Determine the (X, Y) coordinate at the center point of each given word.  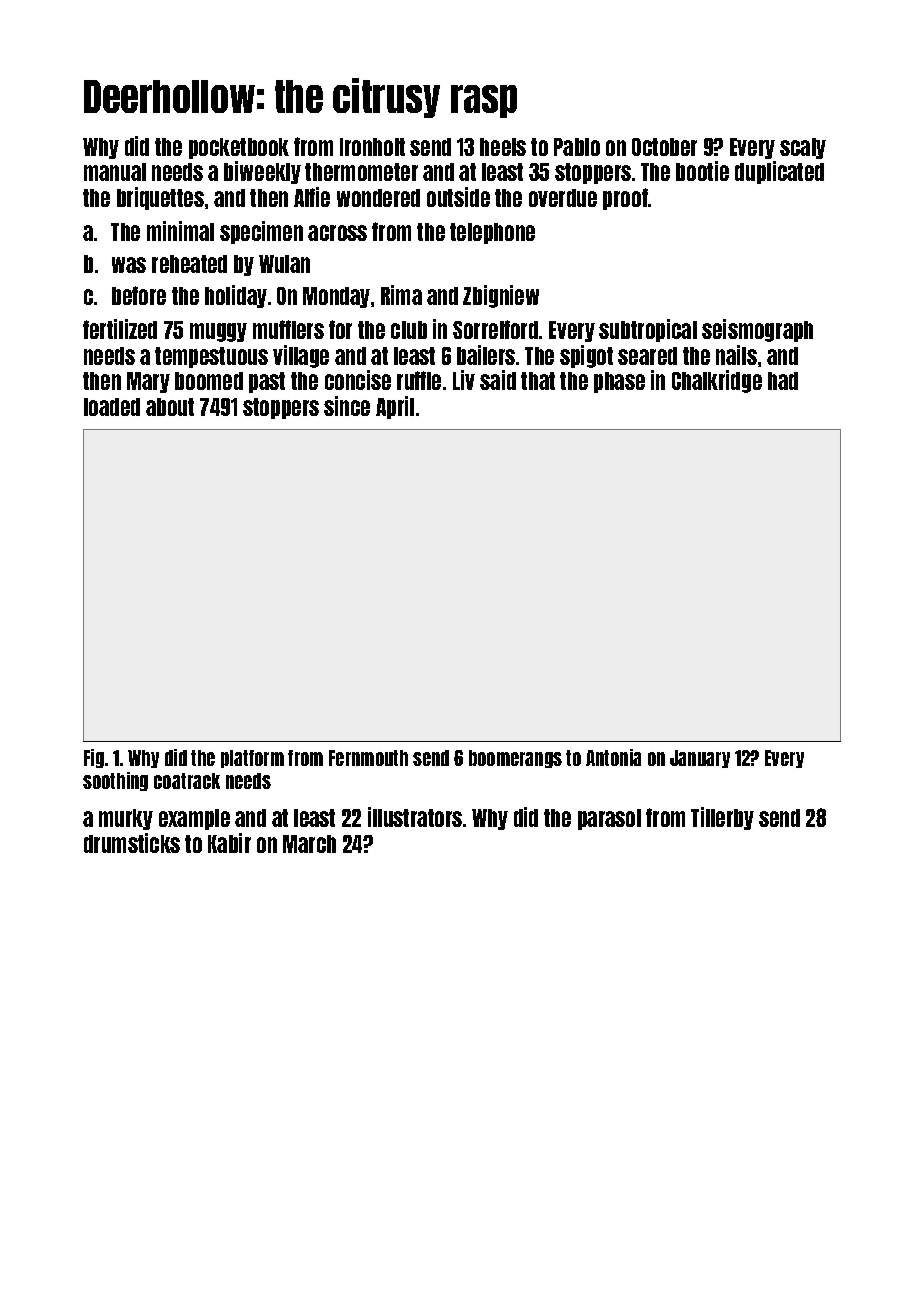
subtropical (648, 330)
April (395, 407)
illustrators (415, 817)
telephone (492, 233)
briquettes (160, 198)
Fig (94, 758)
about (170, 407)
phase (619, 382)
